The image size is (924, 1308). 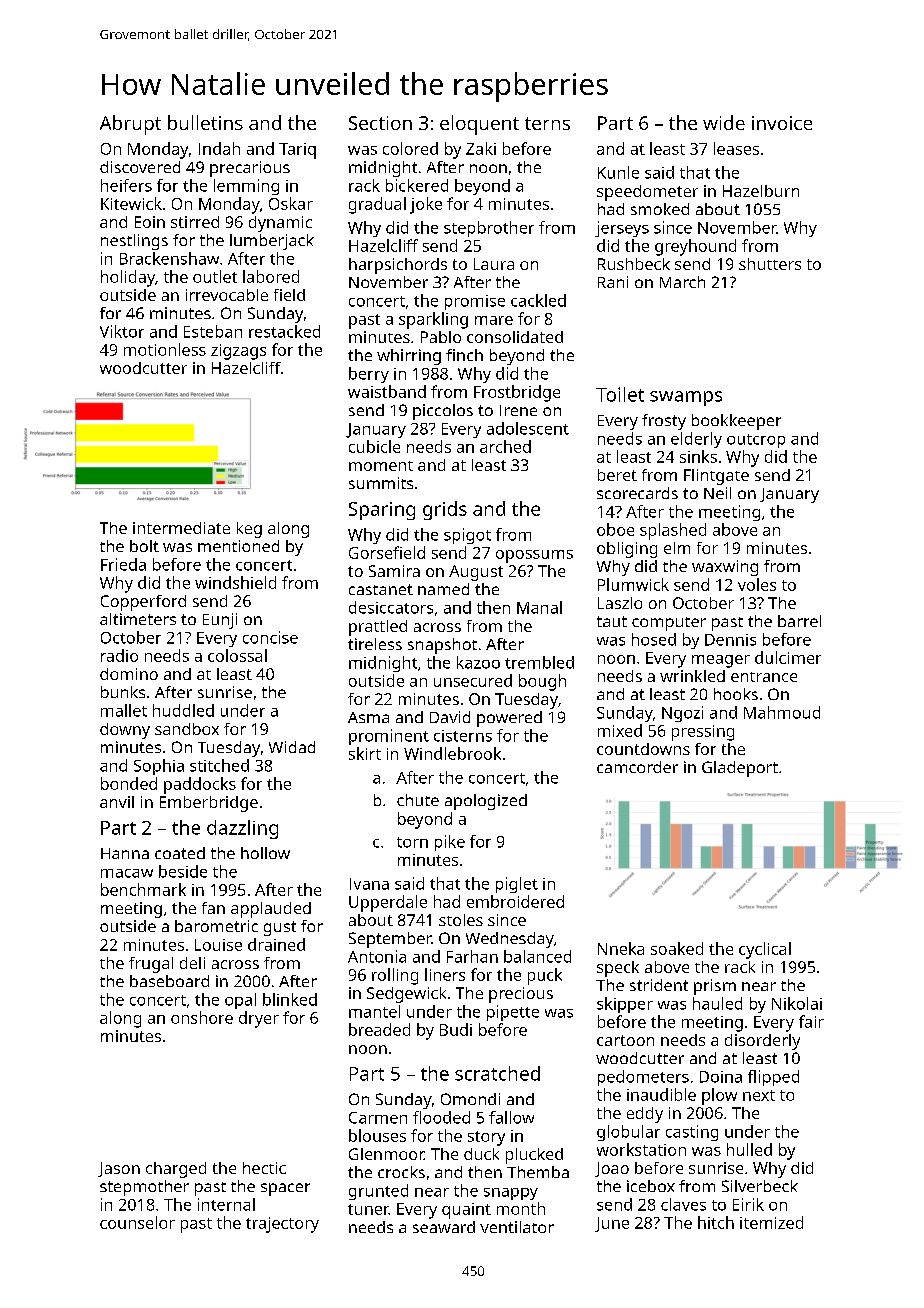 What do you see at coordinates (137, 1222) in the image?
I see `counselor` at bounding box center [137, 1222].
